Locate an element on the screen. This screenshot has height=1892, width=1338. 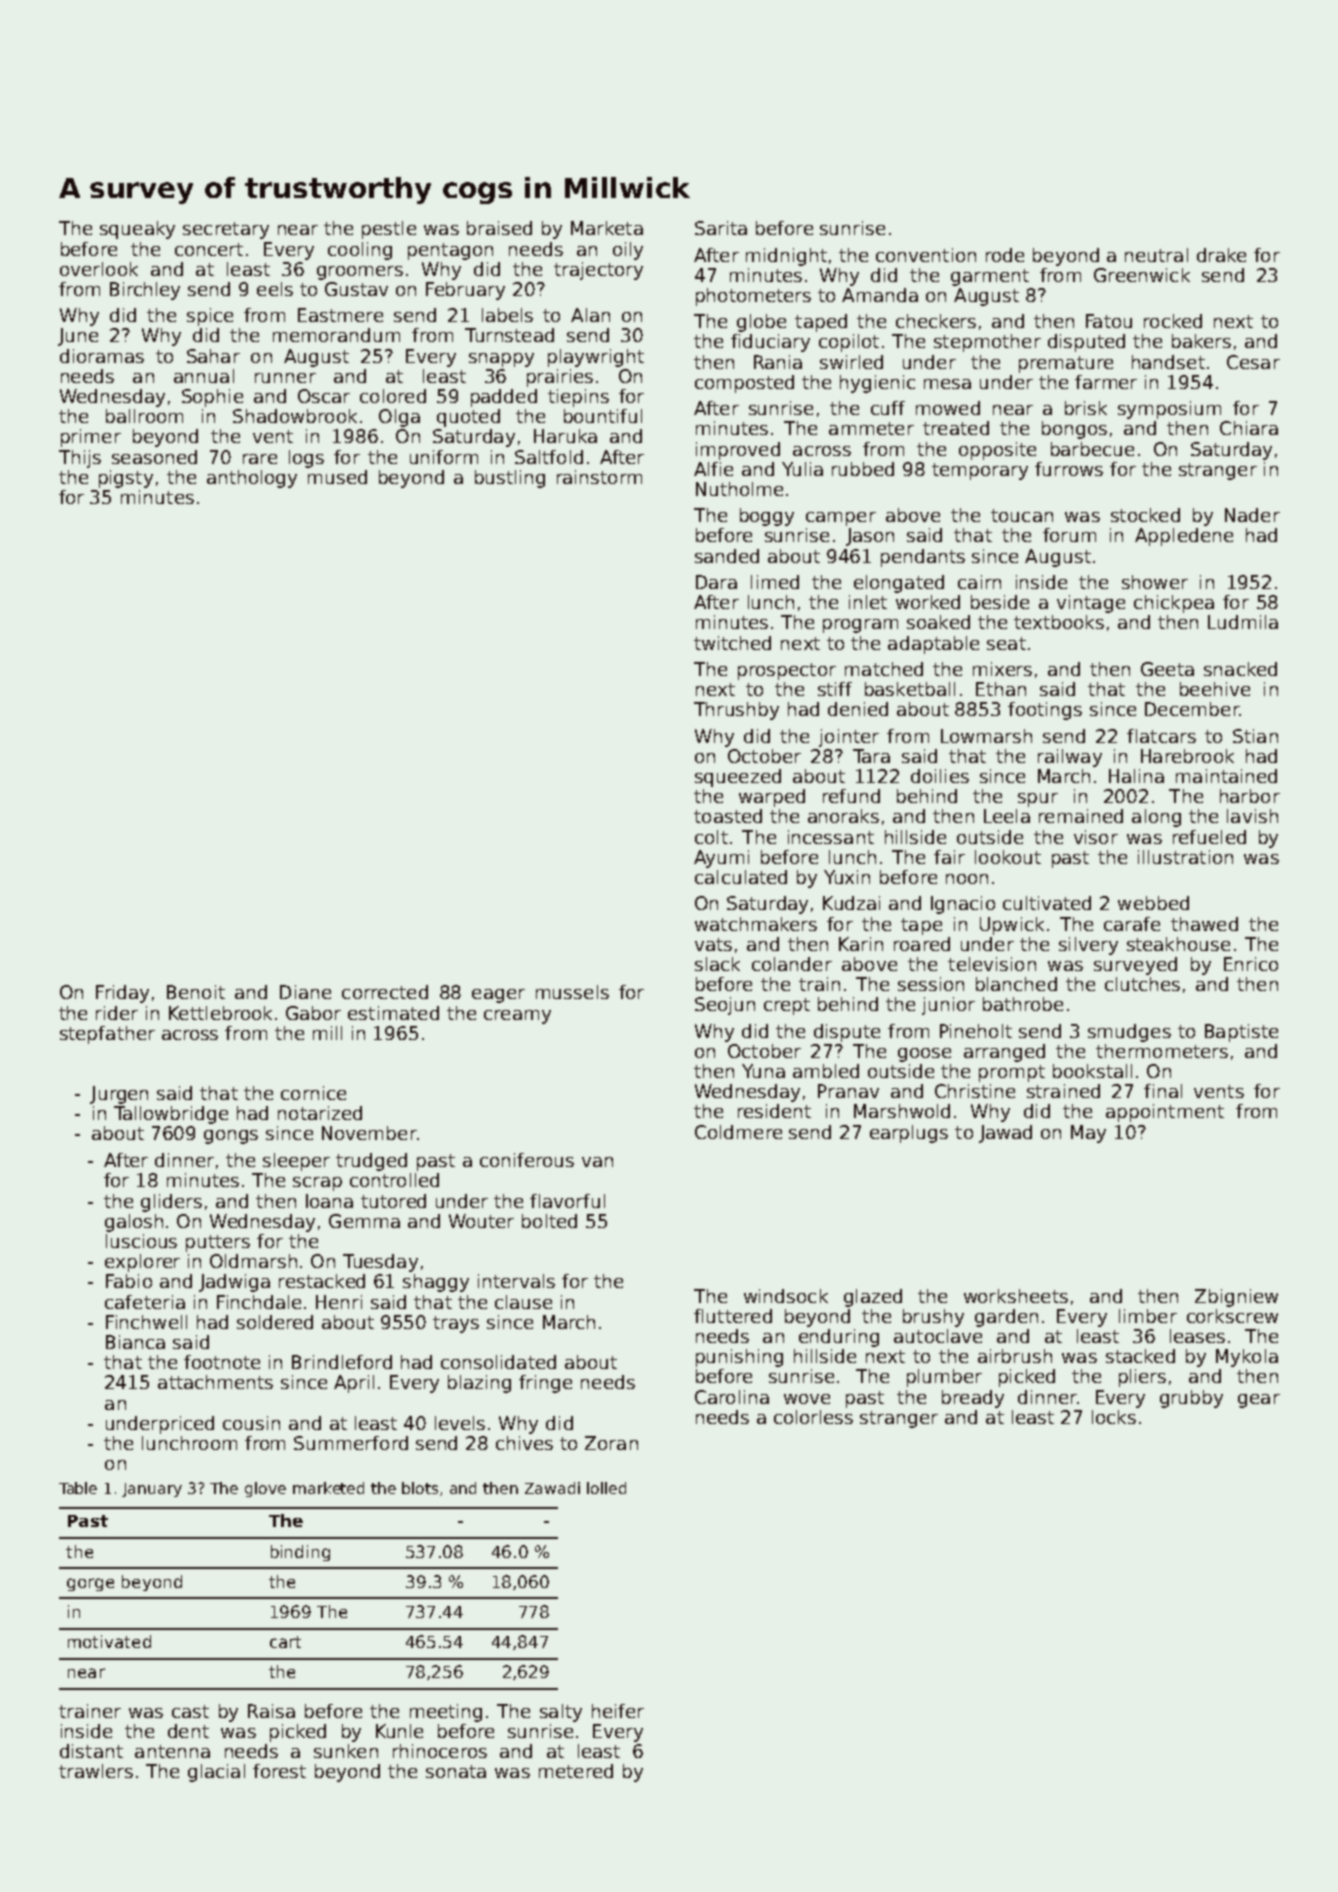
toucan is located at coordinates (1022, 515).
